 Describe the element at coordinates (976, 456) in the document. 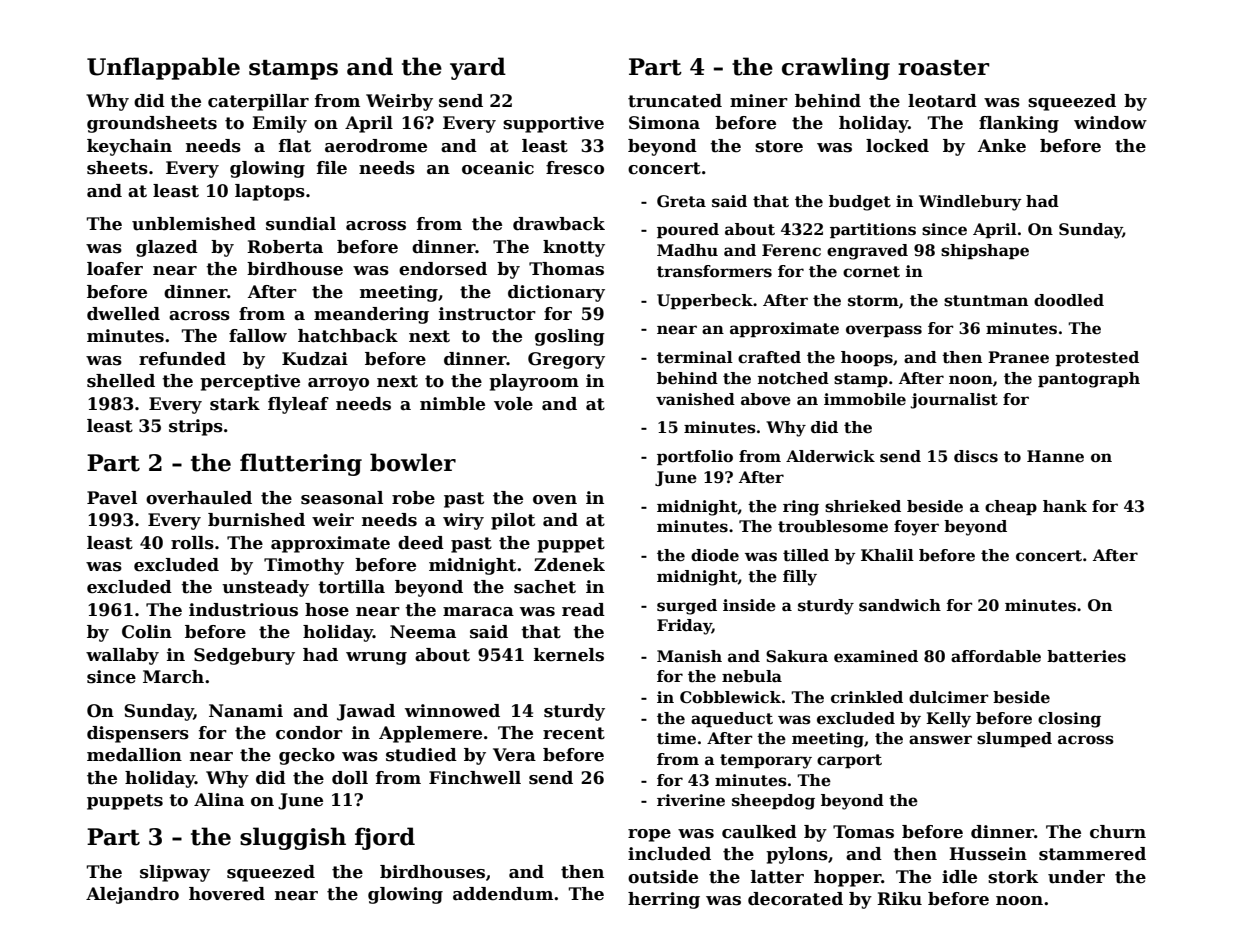

I see `discs` at that location.
